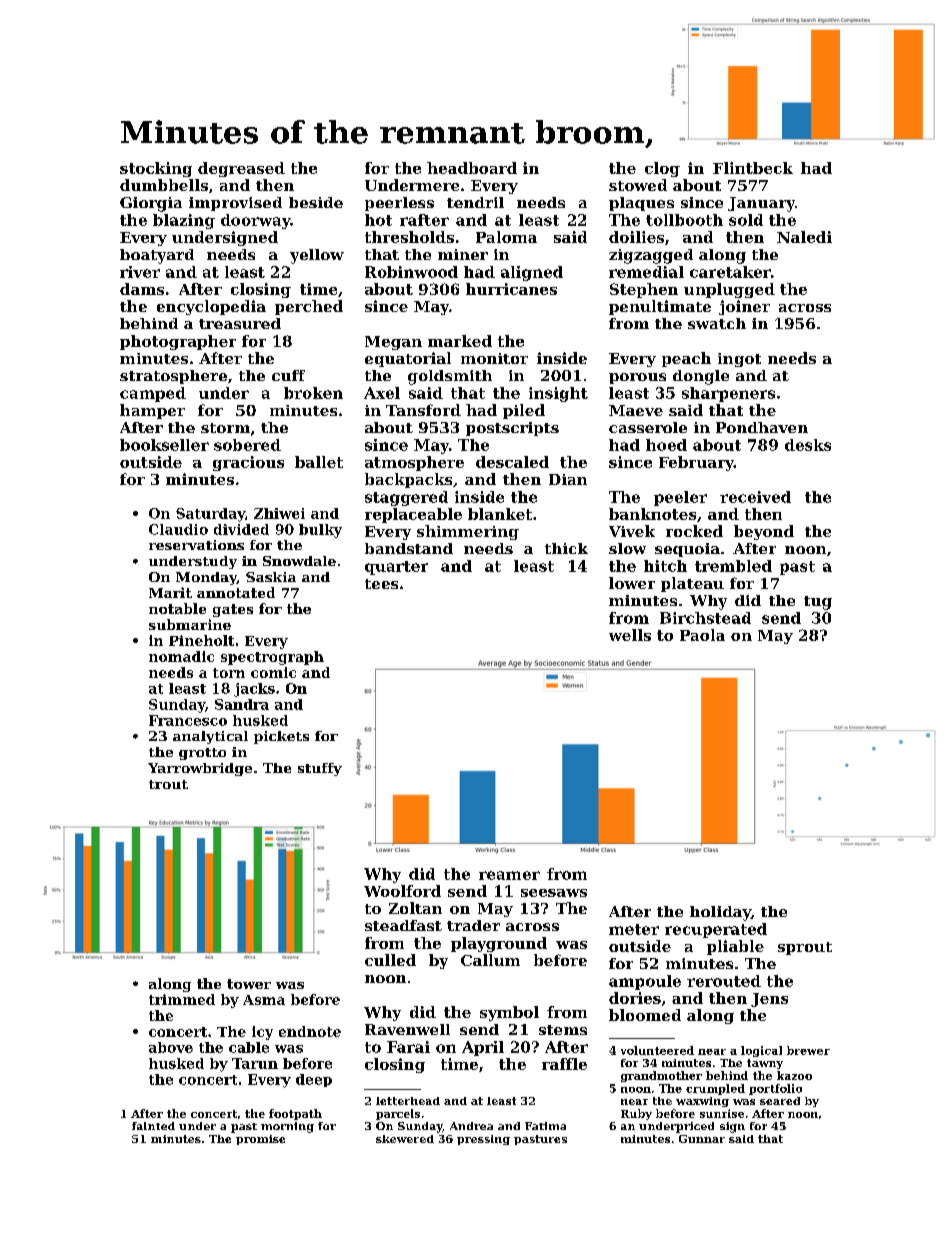 Image resolution: width=952 pixels, height=1233 pixels. Describe the element at coordinates (660, 307) in the image. I see `penultimate` at that location.
